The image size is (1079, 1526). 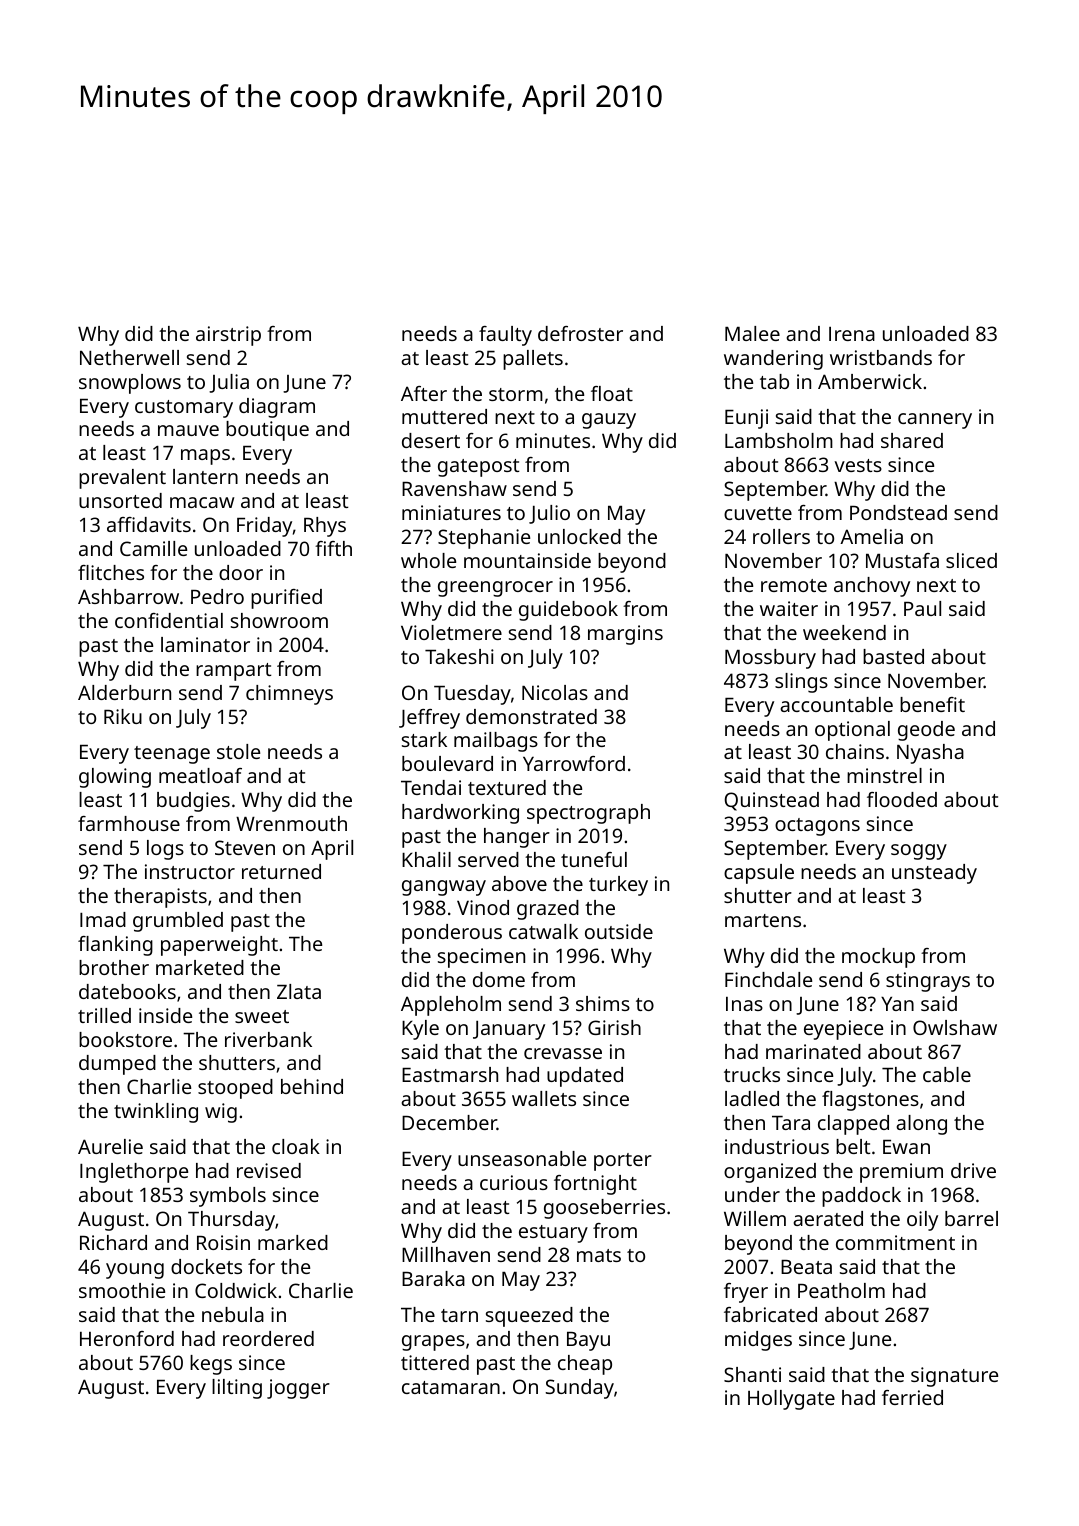 I want to click on wristbands, so click(x=881, y=357).
